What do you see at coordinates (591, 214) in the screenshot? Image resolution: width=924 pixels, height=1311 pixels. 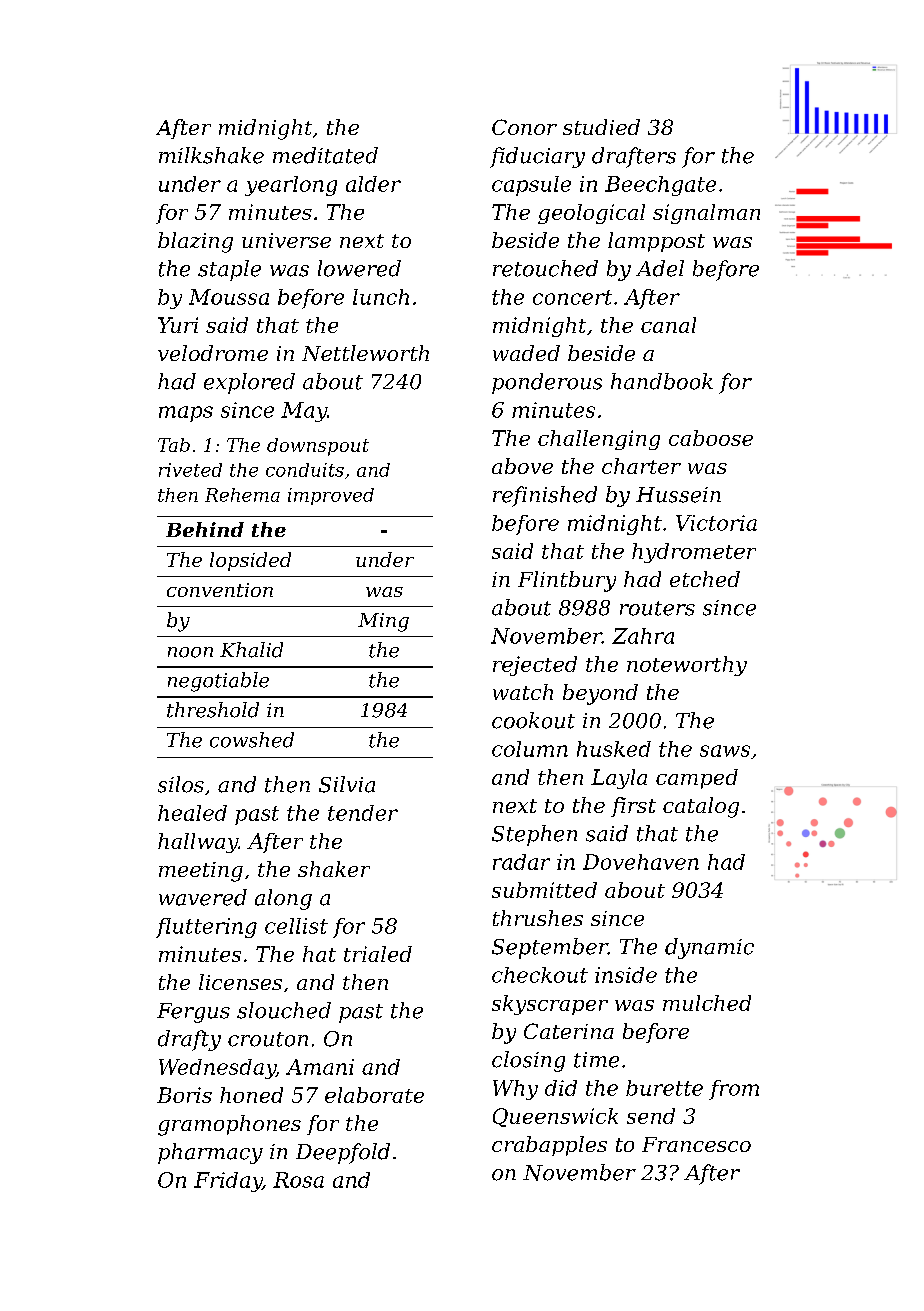 I see `geological` at bounding box center [591, 214].
